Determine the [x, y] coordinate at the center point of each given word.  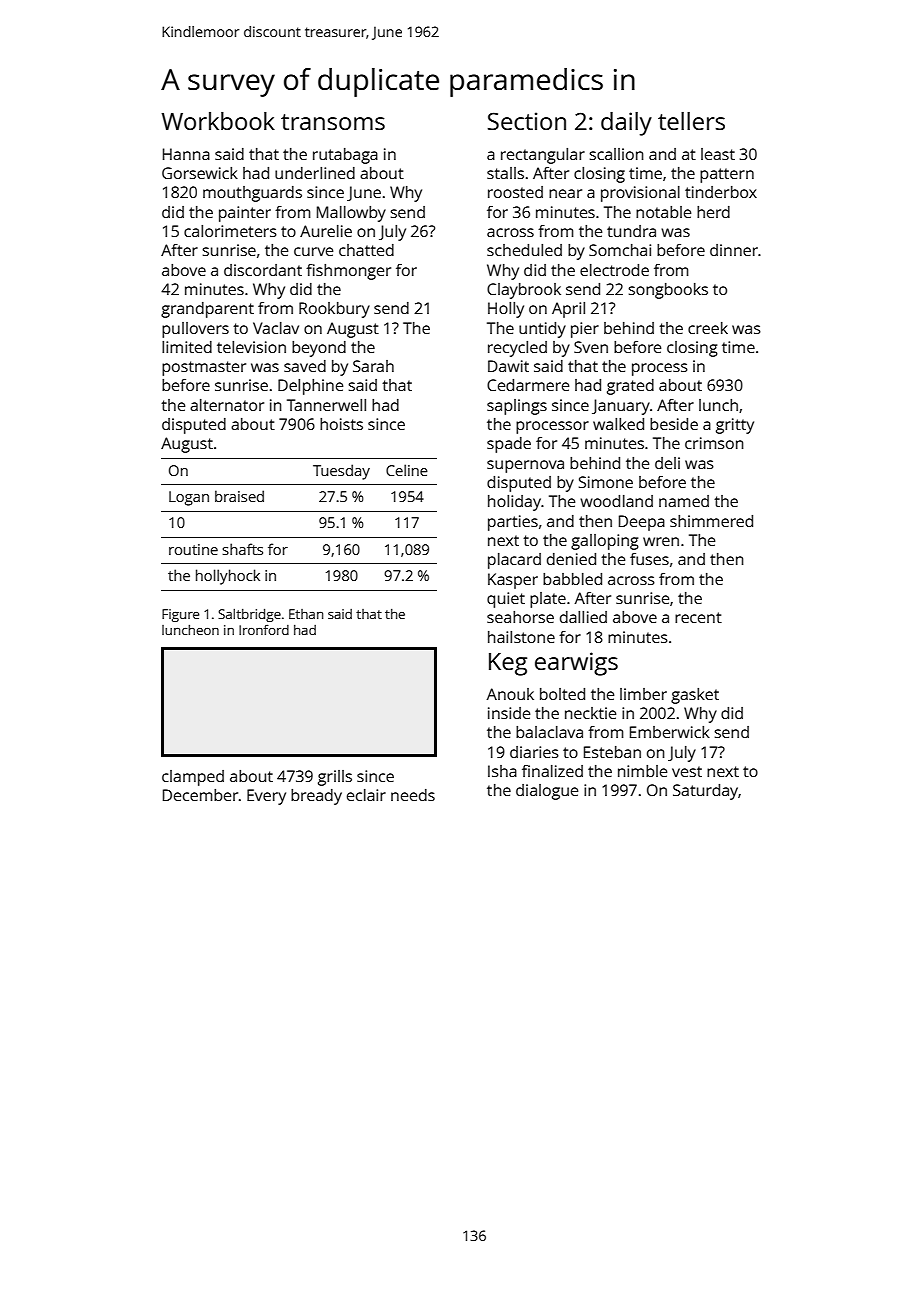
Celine [407, 470]
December [200, 795]
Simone [606, 482]
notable [663, 212]
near [565, 193]
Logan [189, 498]
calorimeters [230, 231]
